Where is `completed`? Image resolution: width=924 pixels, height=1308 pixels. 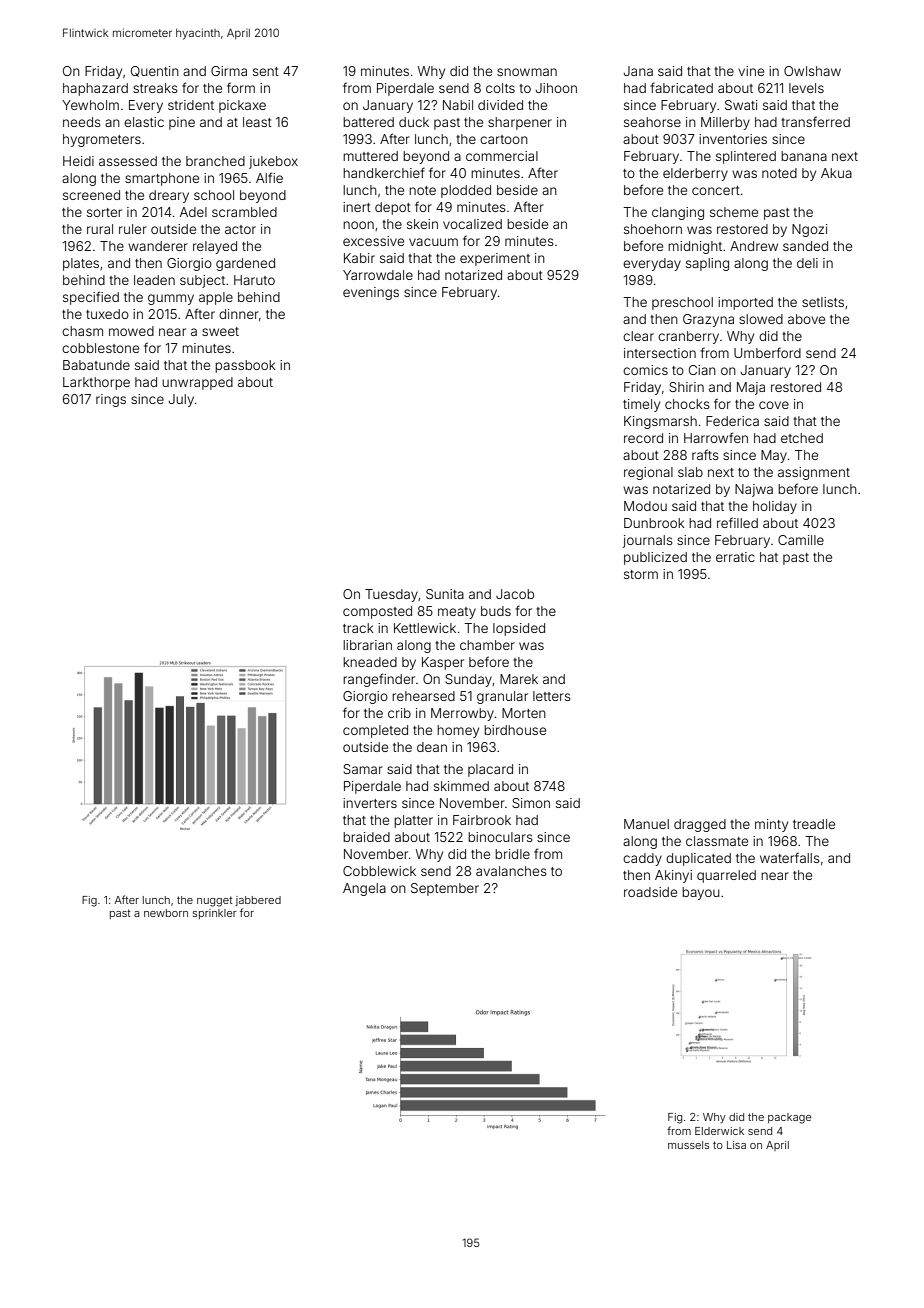 completed is located at coordinates (375, 731).
